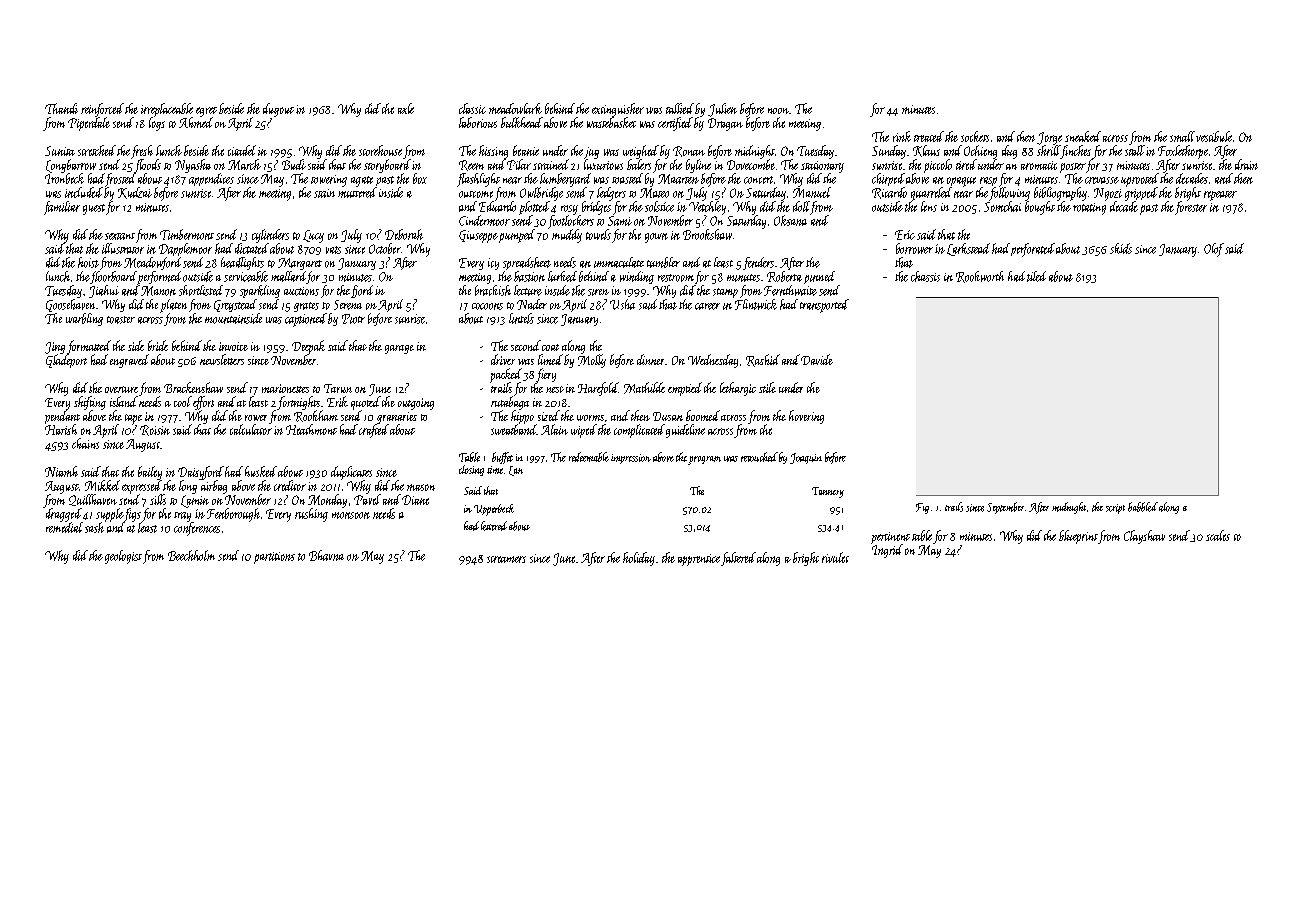 The image size is (1308, 924). Describe the element at coordinates (778, 111) in the screenshot. I see `noon` at that location.
